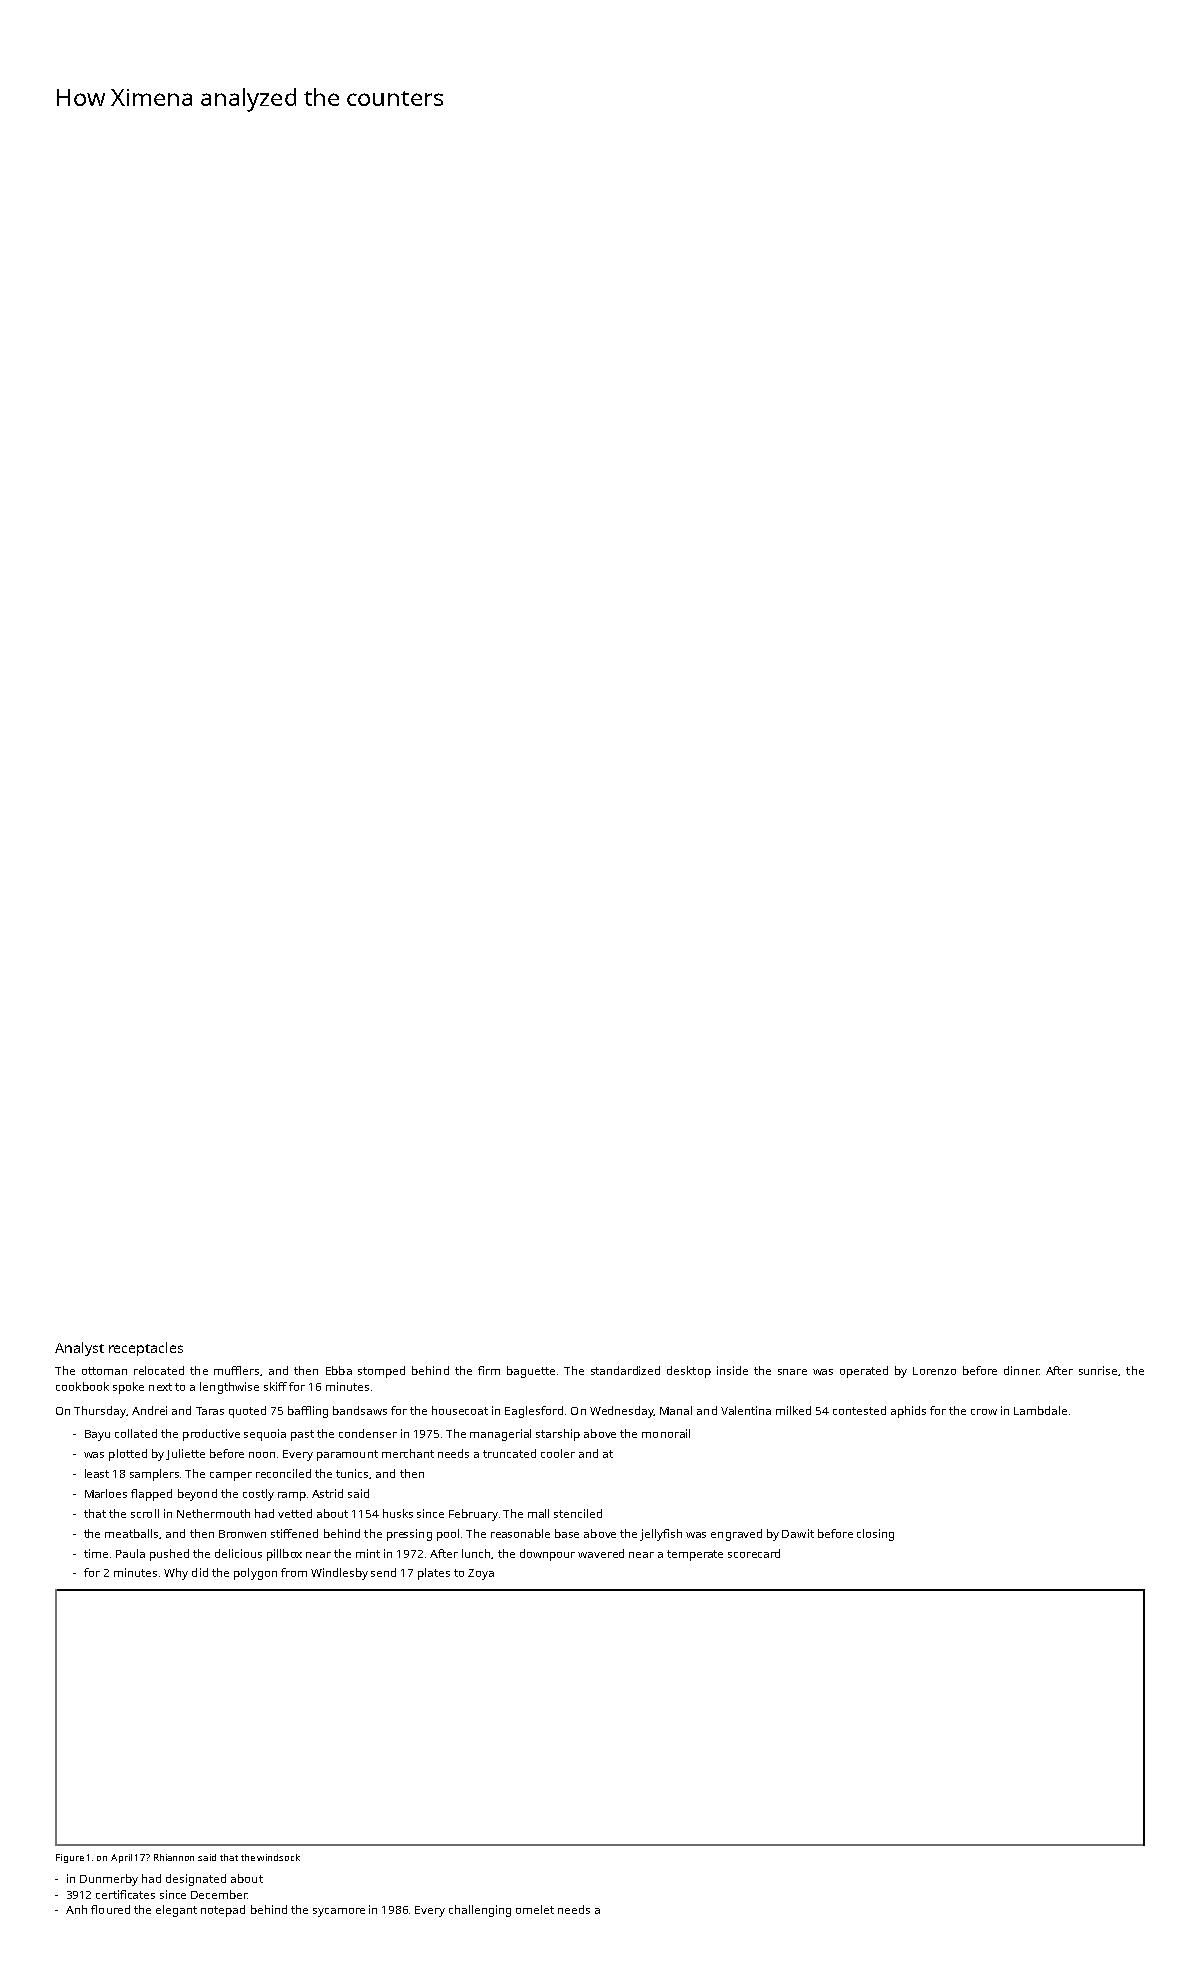  What do you see at coordinates (625, 1370) in the screenshot?
I see `standardized` at bounding box center [625, 1370].
